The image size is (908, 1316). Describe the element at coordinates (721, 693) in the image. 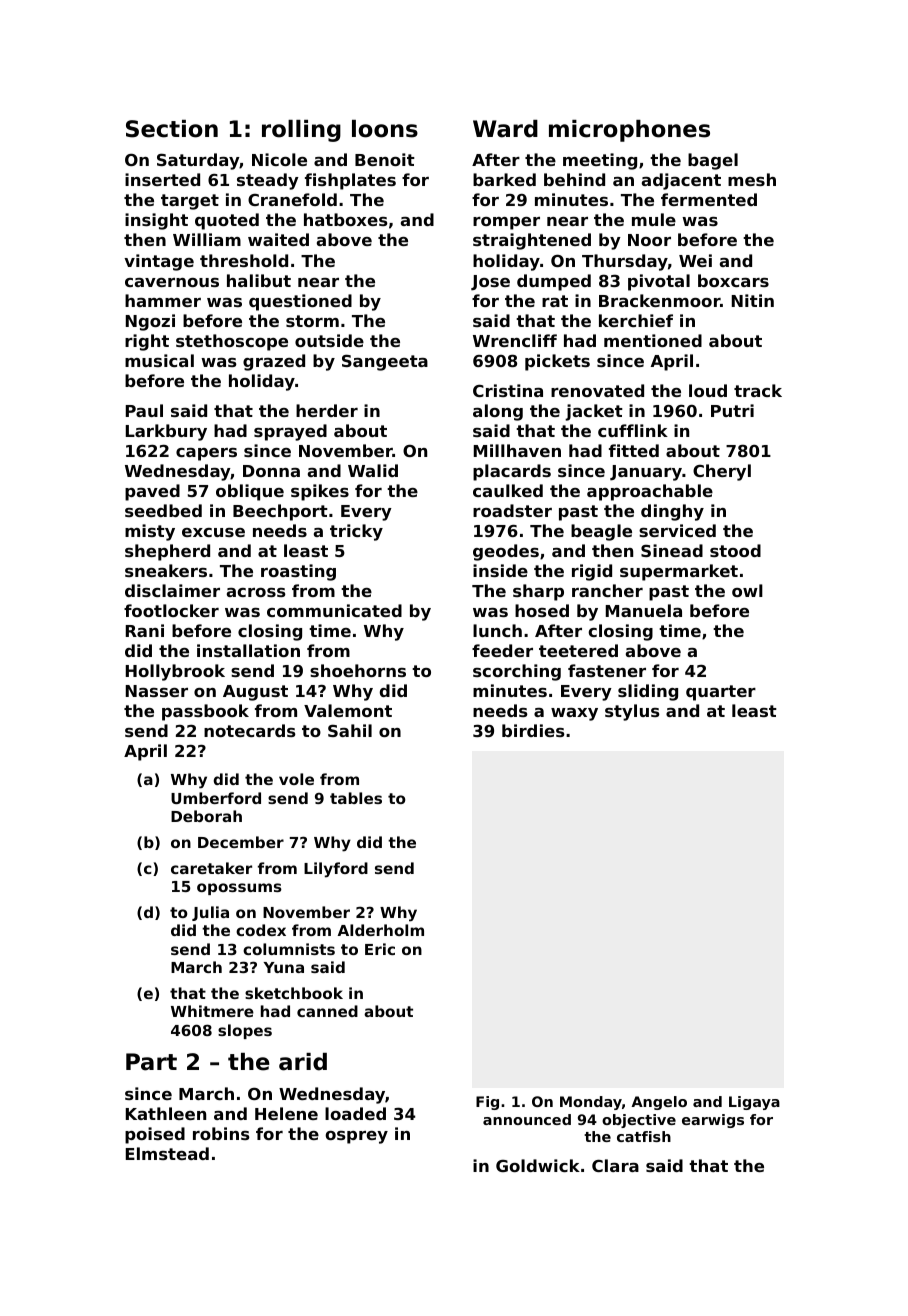

I see `quarter` at that location.
